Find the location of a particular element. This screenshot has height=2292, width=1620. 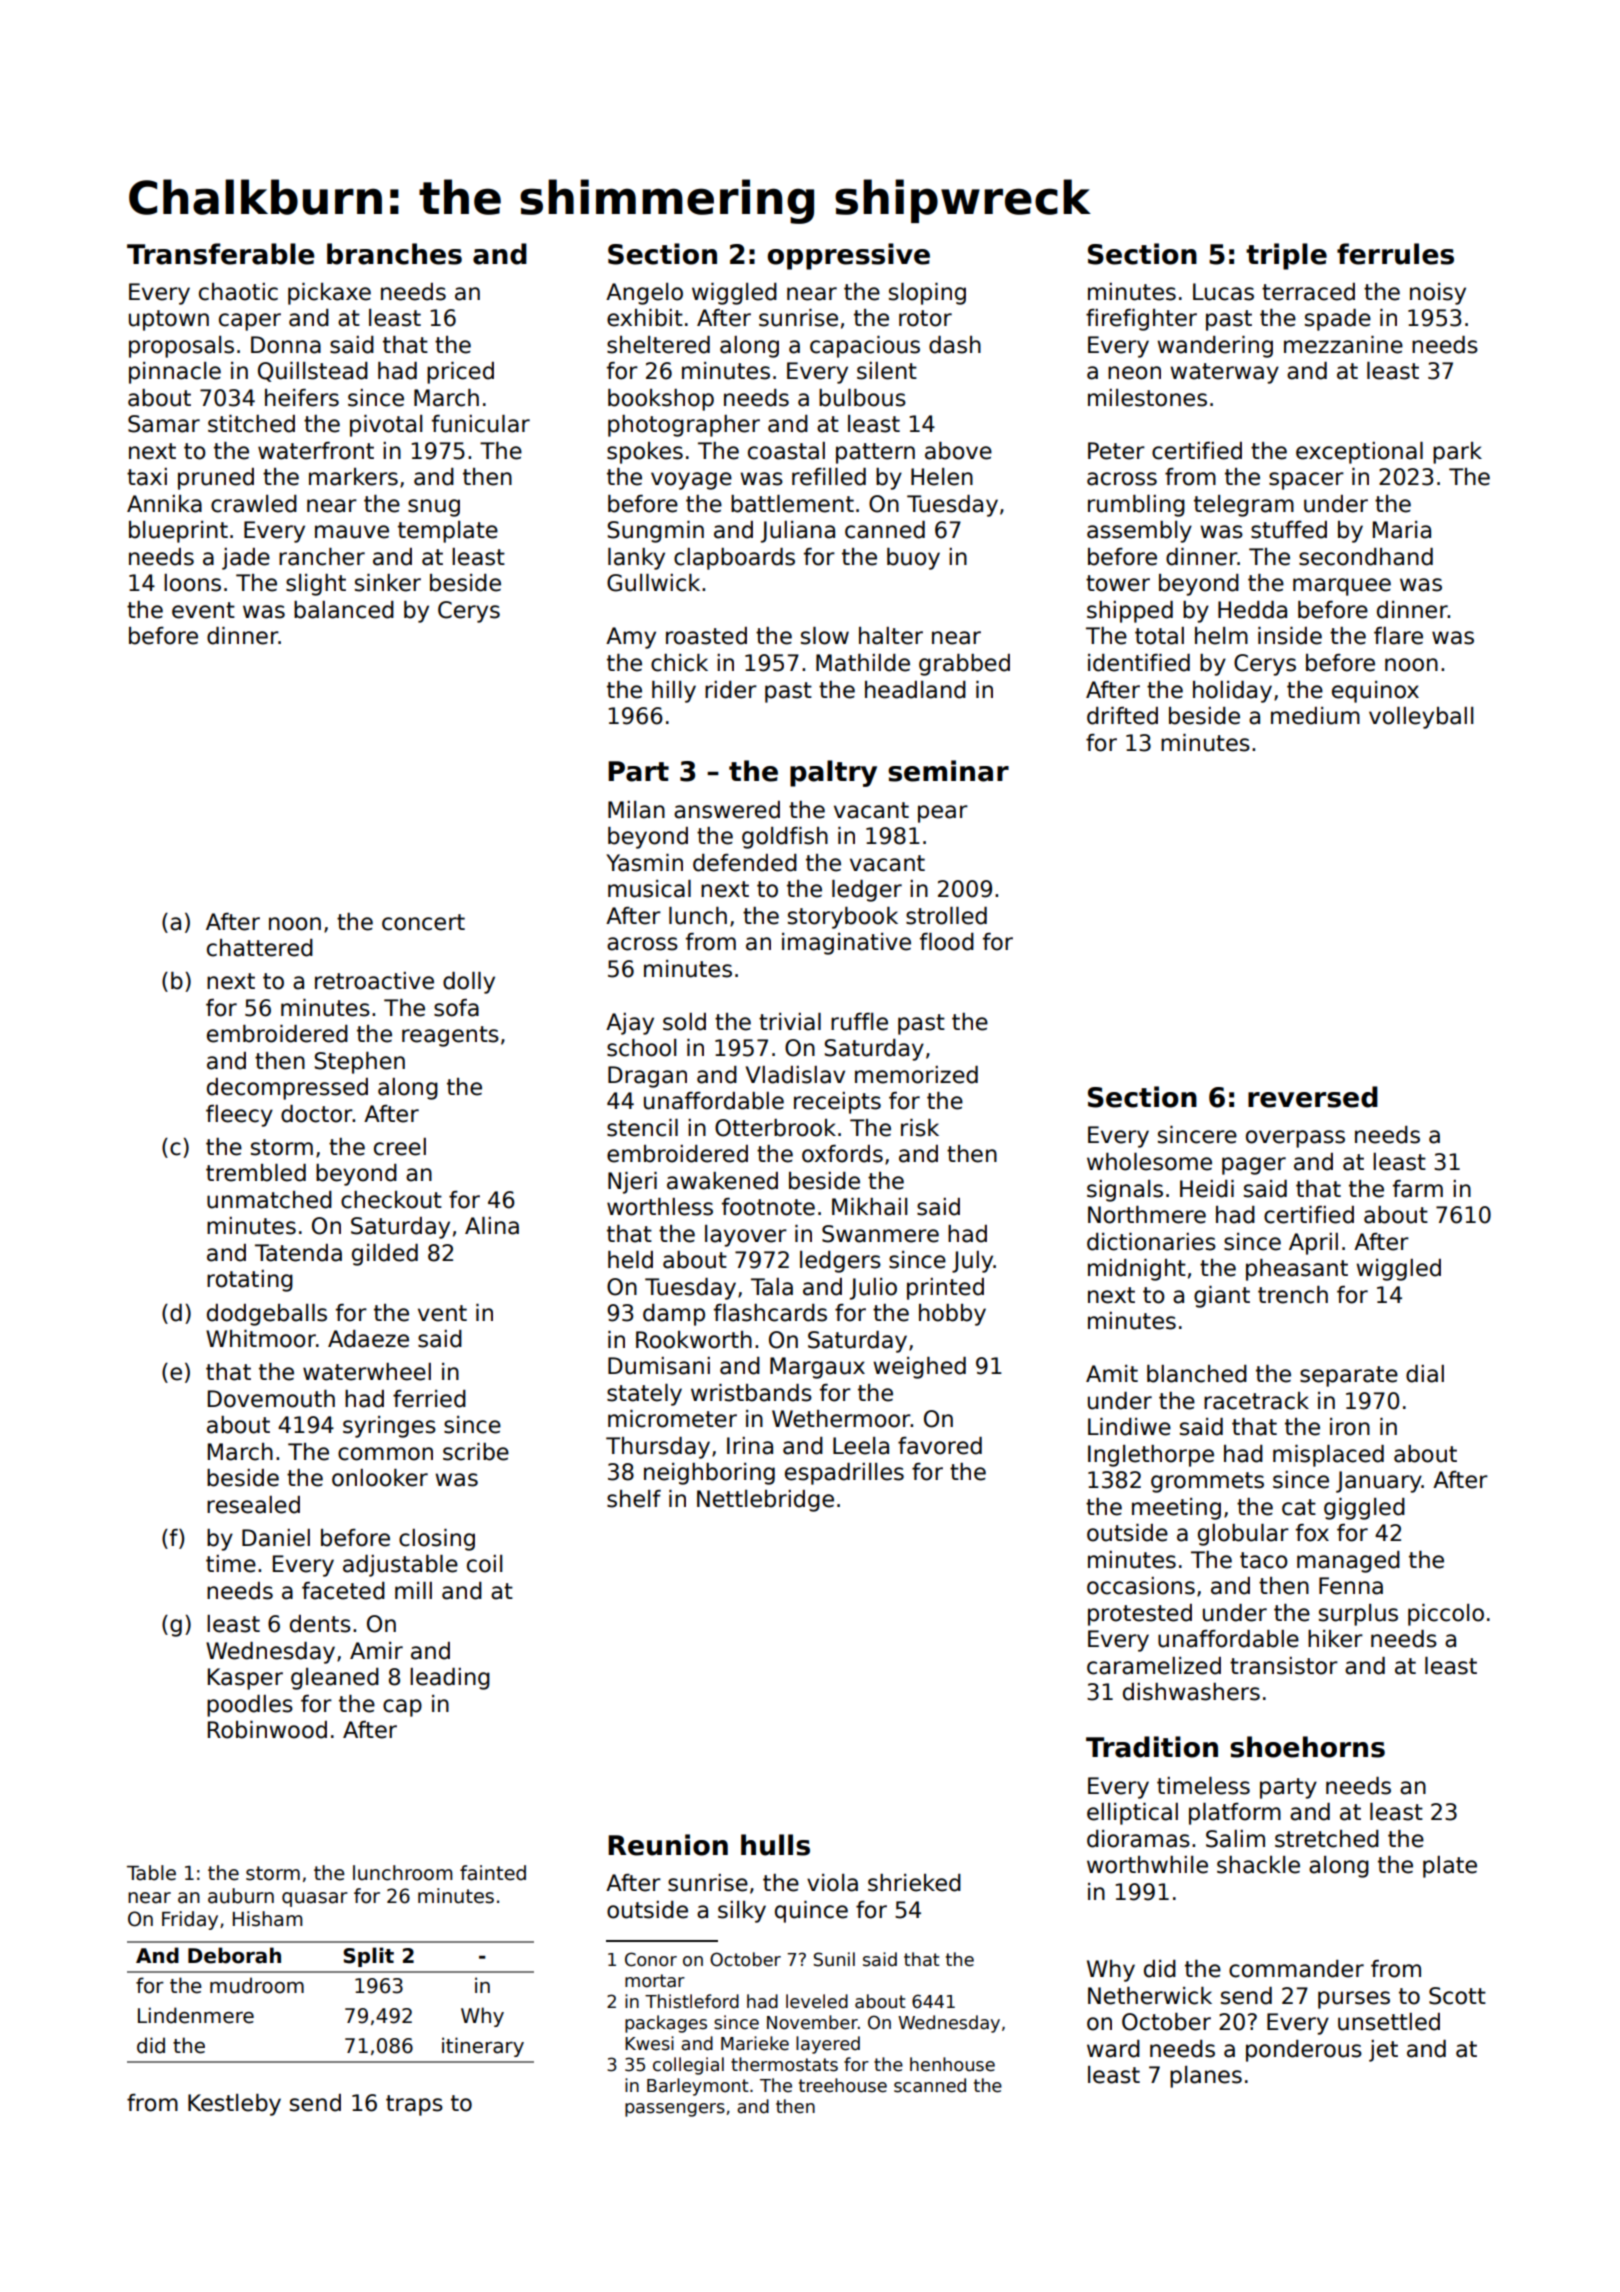

ferrules is located at coordinates (1395, 254).
